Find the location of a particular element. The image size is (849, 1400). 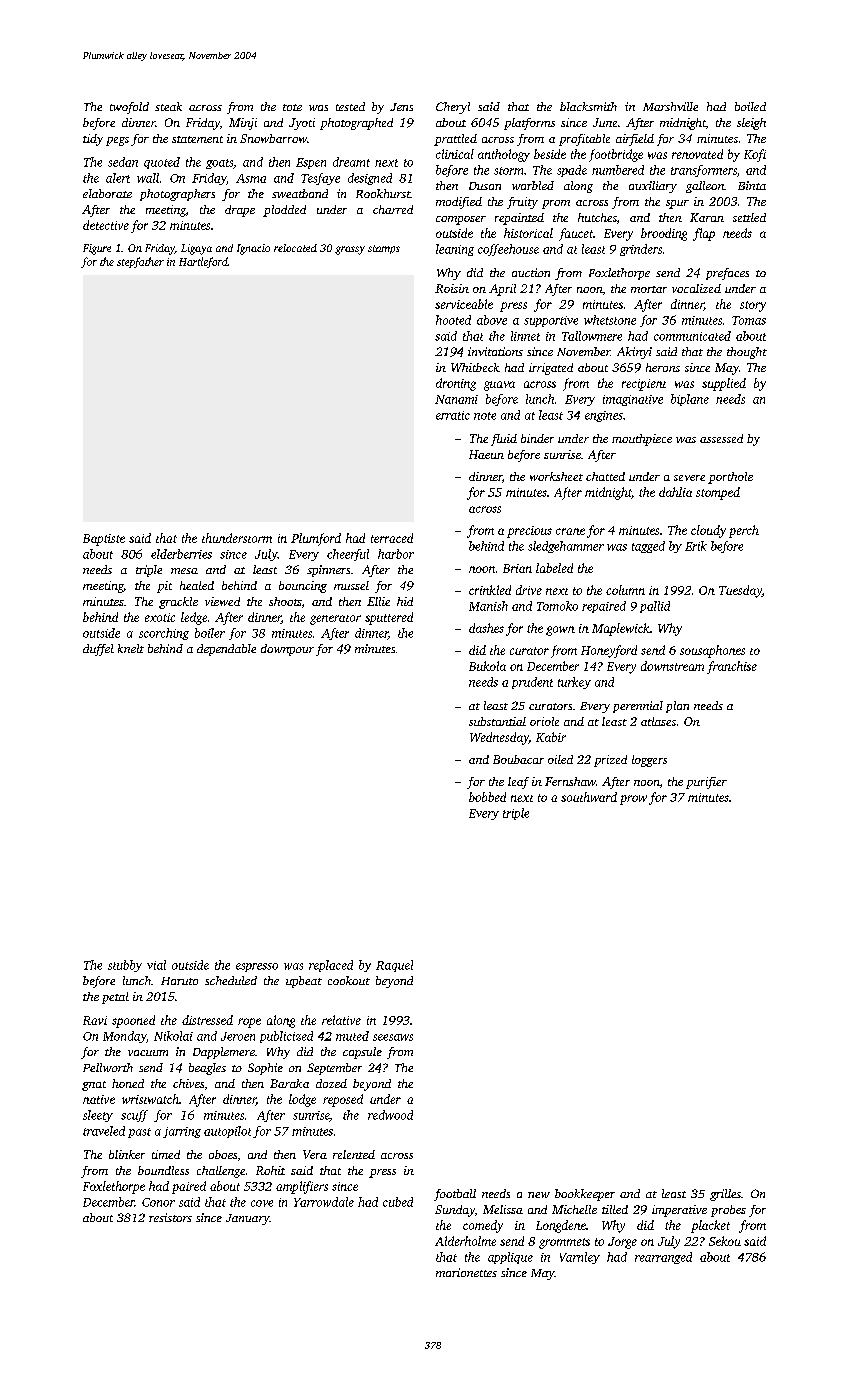

porthole is located at coordinates (730, 478).
